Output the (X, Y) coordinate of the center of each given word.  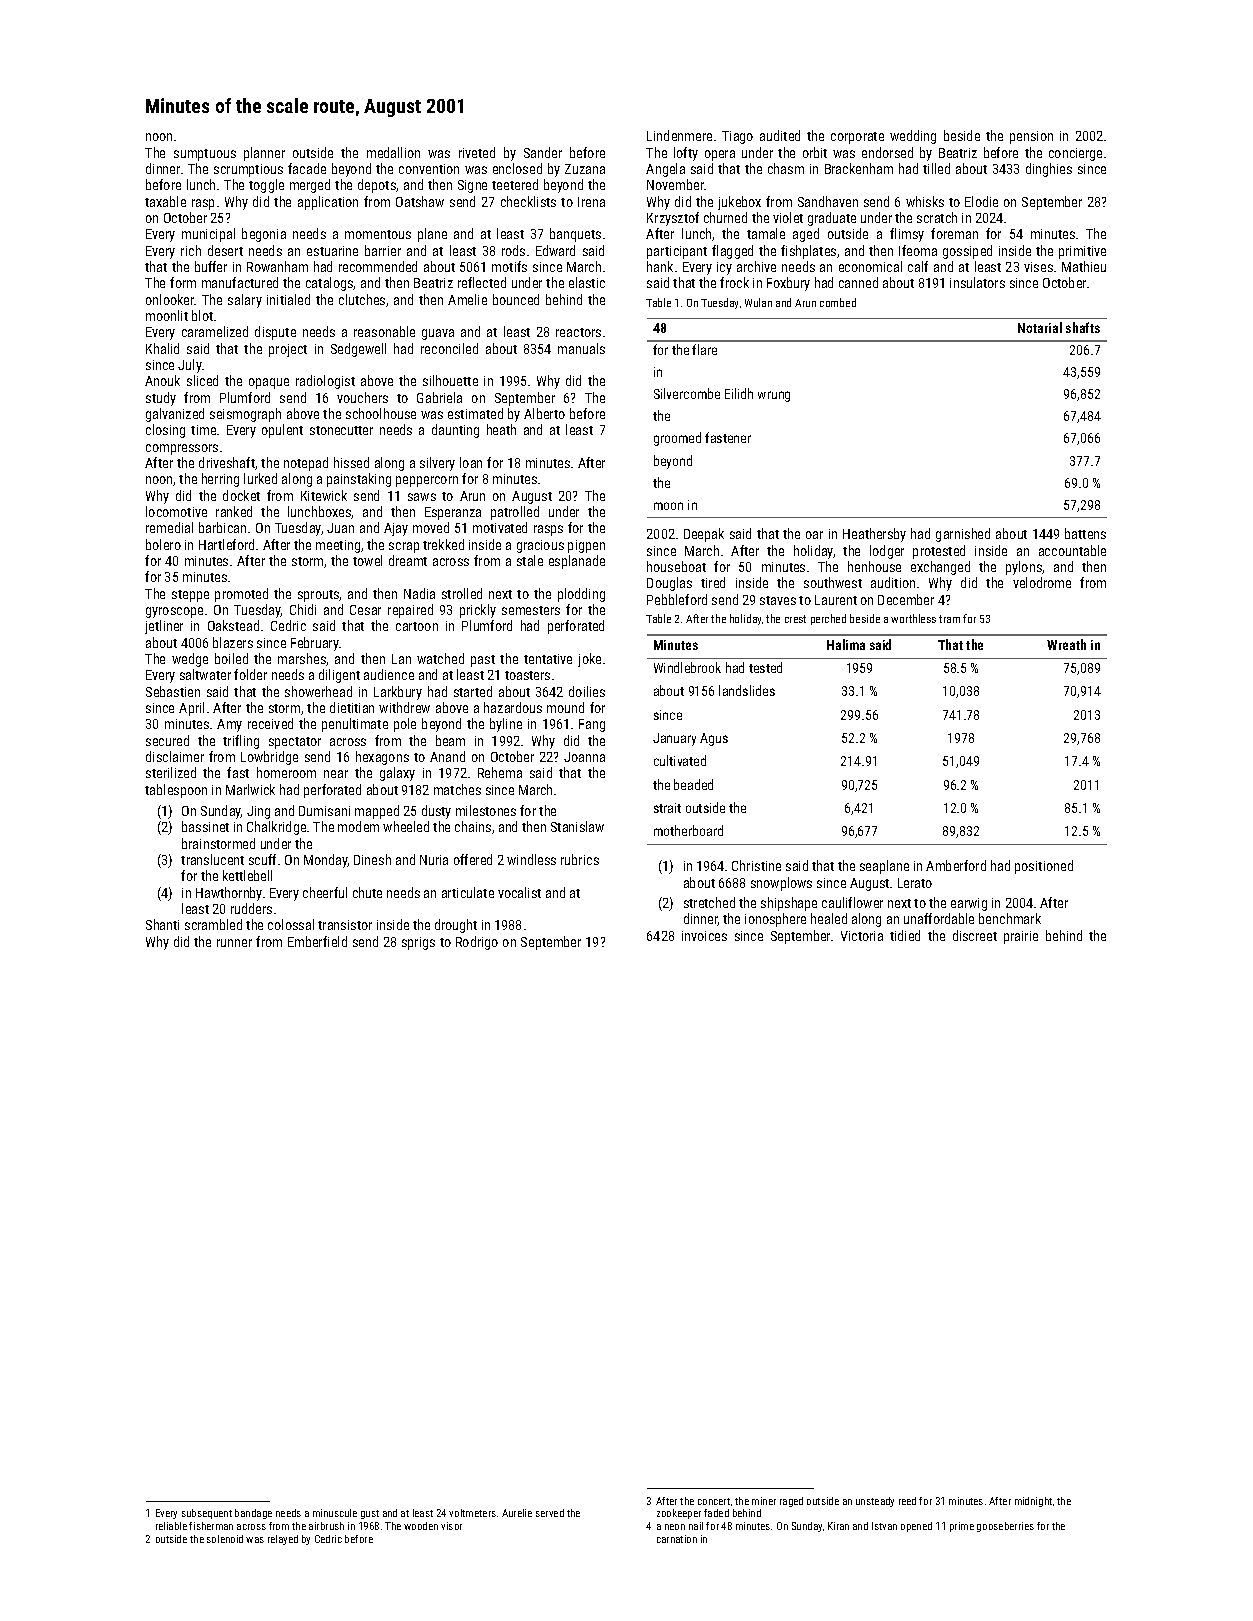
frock (734, 282)
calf (918, 266)
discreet (975, 935)
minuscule (335, 1513)
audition (893, 582)
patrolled (515, 513)
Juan (340, 528)
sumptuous (205, 155)
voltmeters (472, 1513)
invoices (704, 936)
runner (234, 943)
